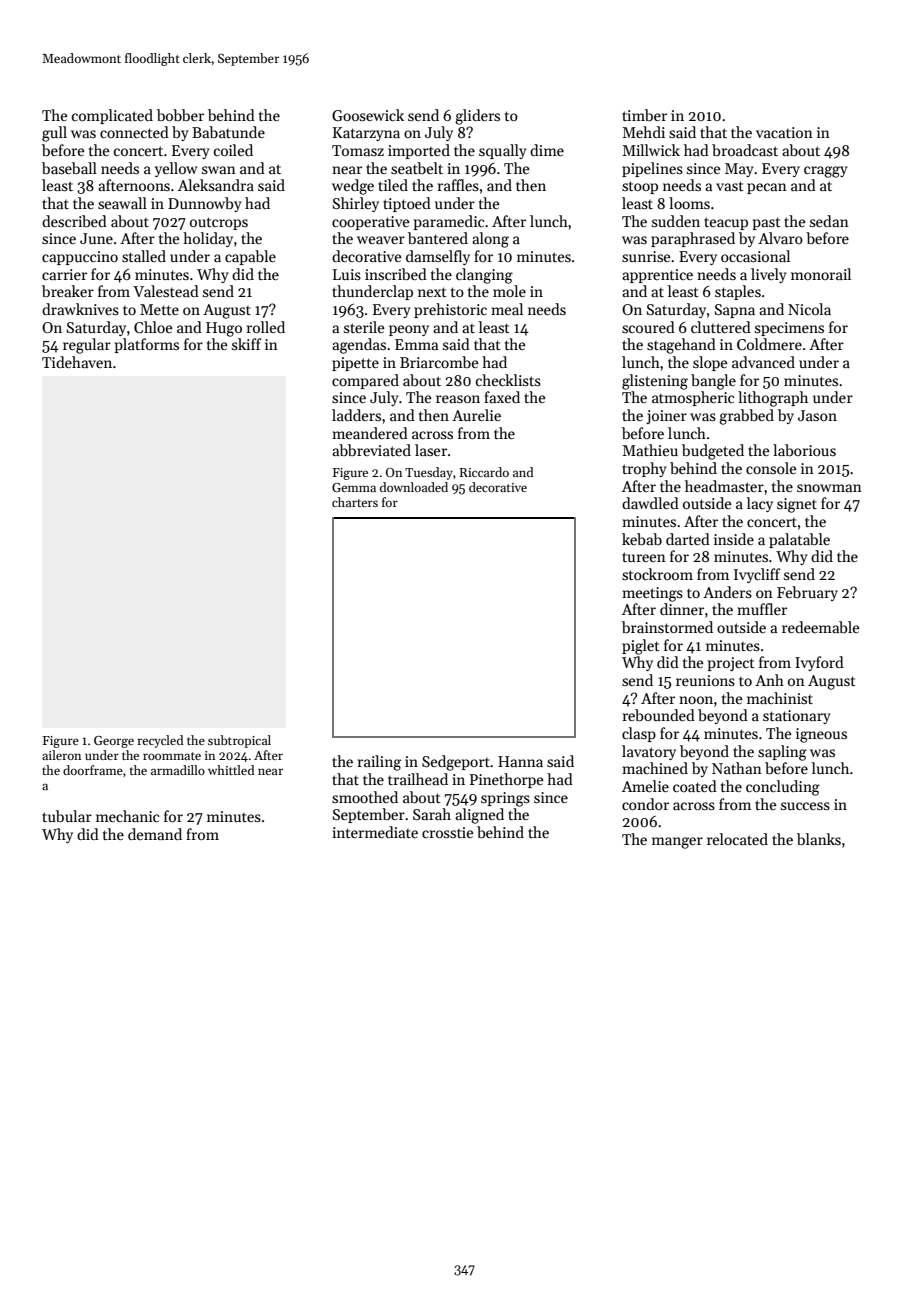  What do you see at coordinates (368, 115) in the document?
I see `Goosewick` at bounding box center [368, 115].
